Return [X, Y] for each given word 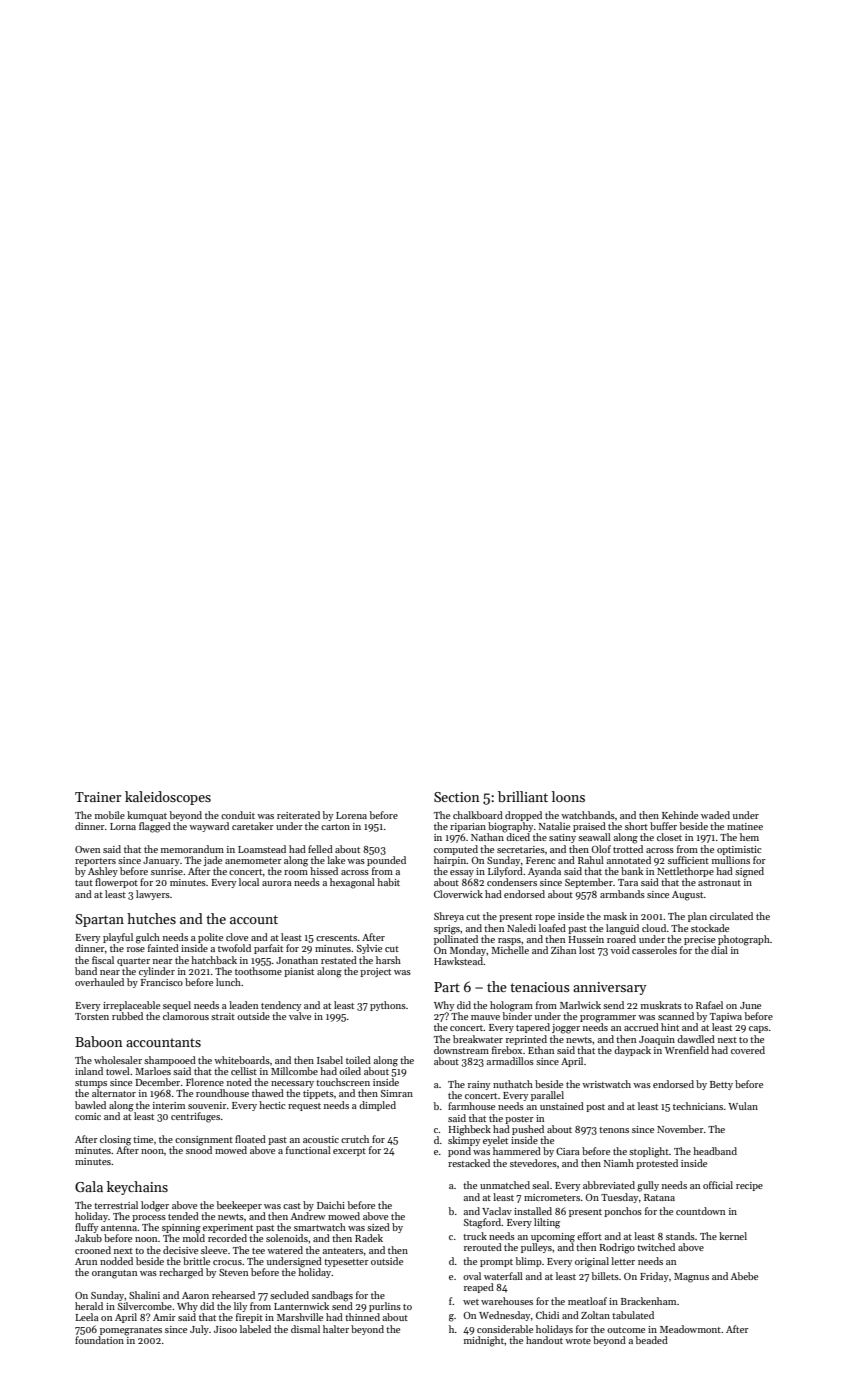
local [249, 882]
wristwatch [606, 1084]
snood [199, 1150]
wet [471, 1302]
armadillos [510, 1061]
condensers [512, 882]
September [589, 883]
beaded [652, 1340]
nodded [116, 1261]
